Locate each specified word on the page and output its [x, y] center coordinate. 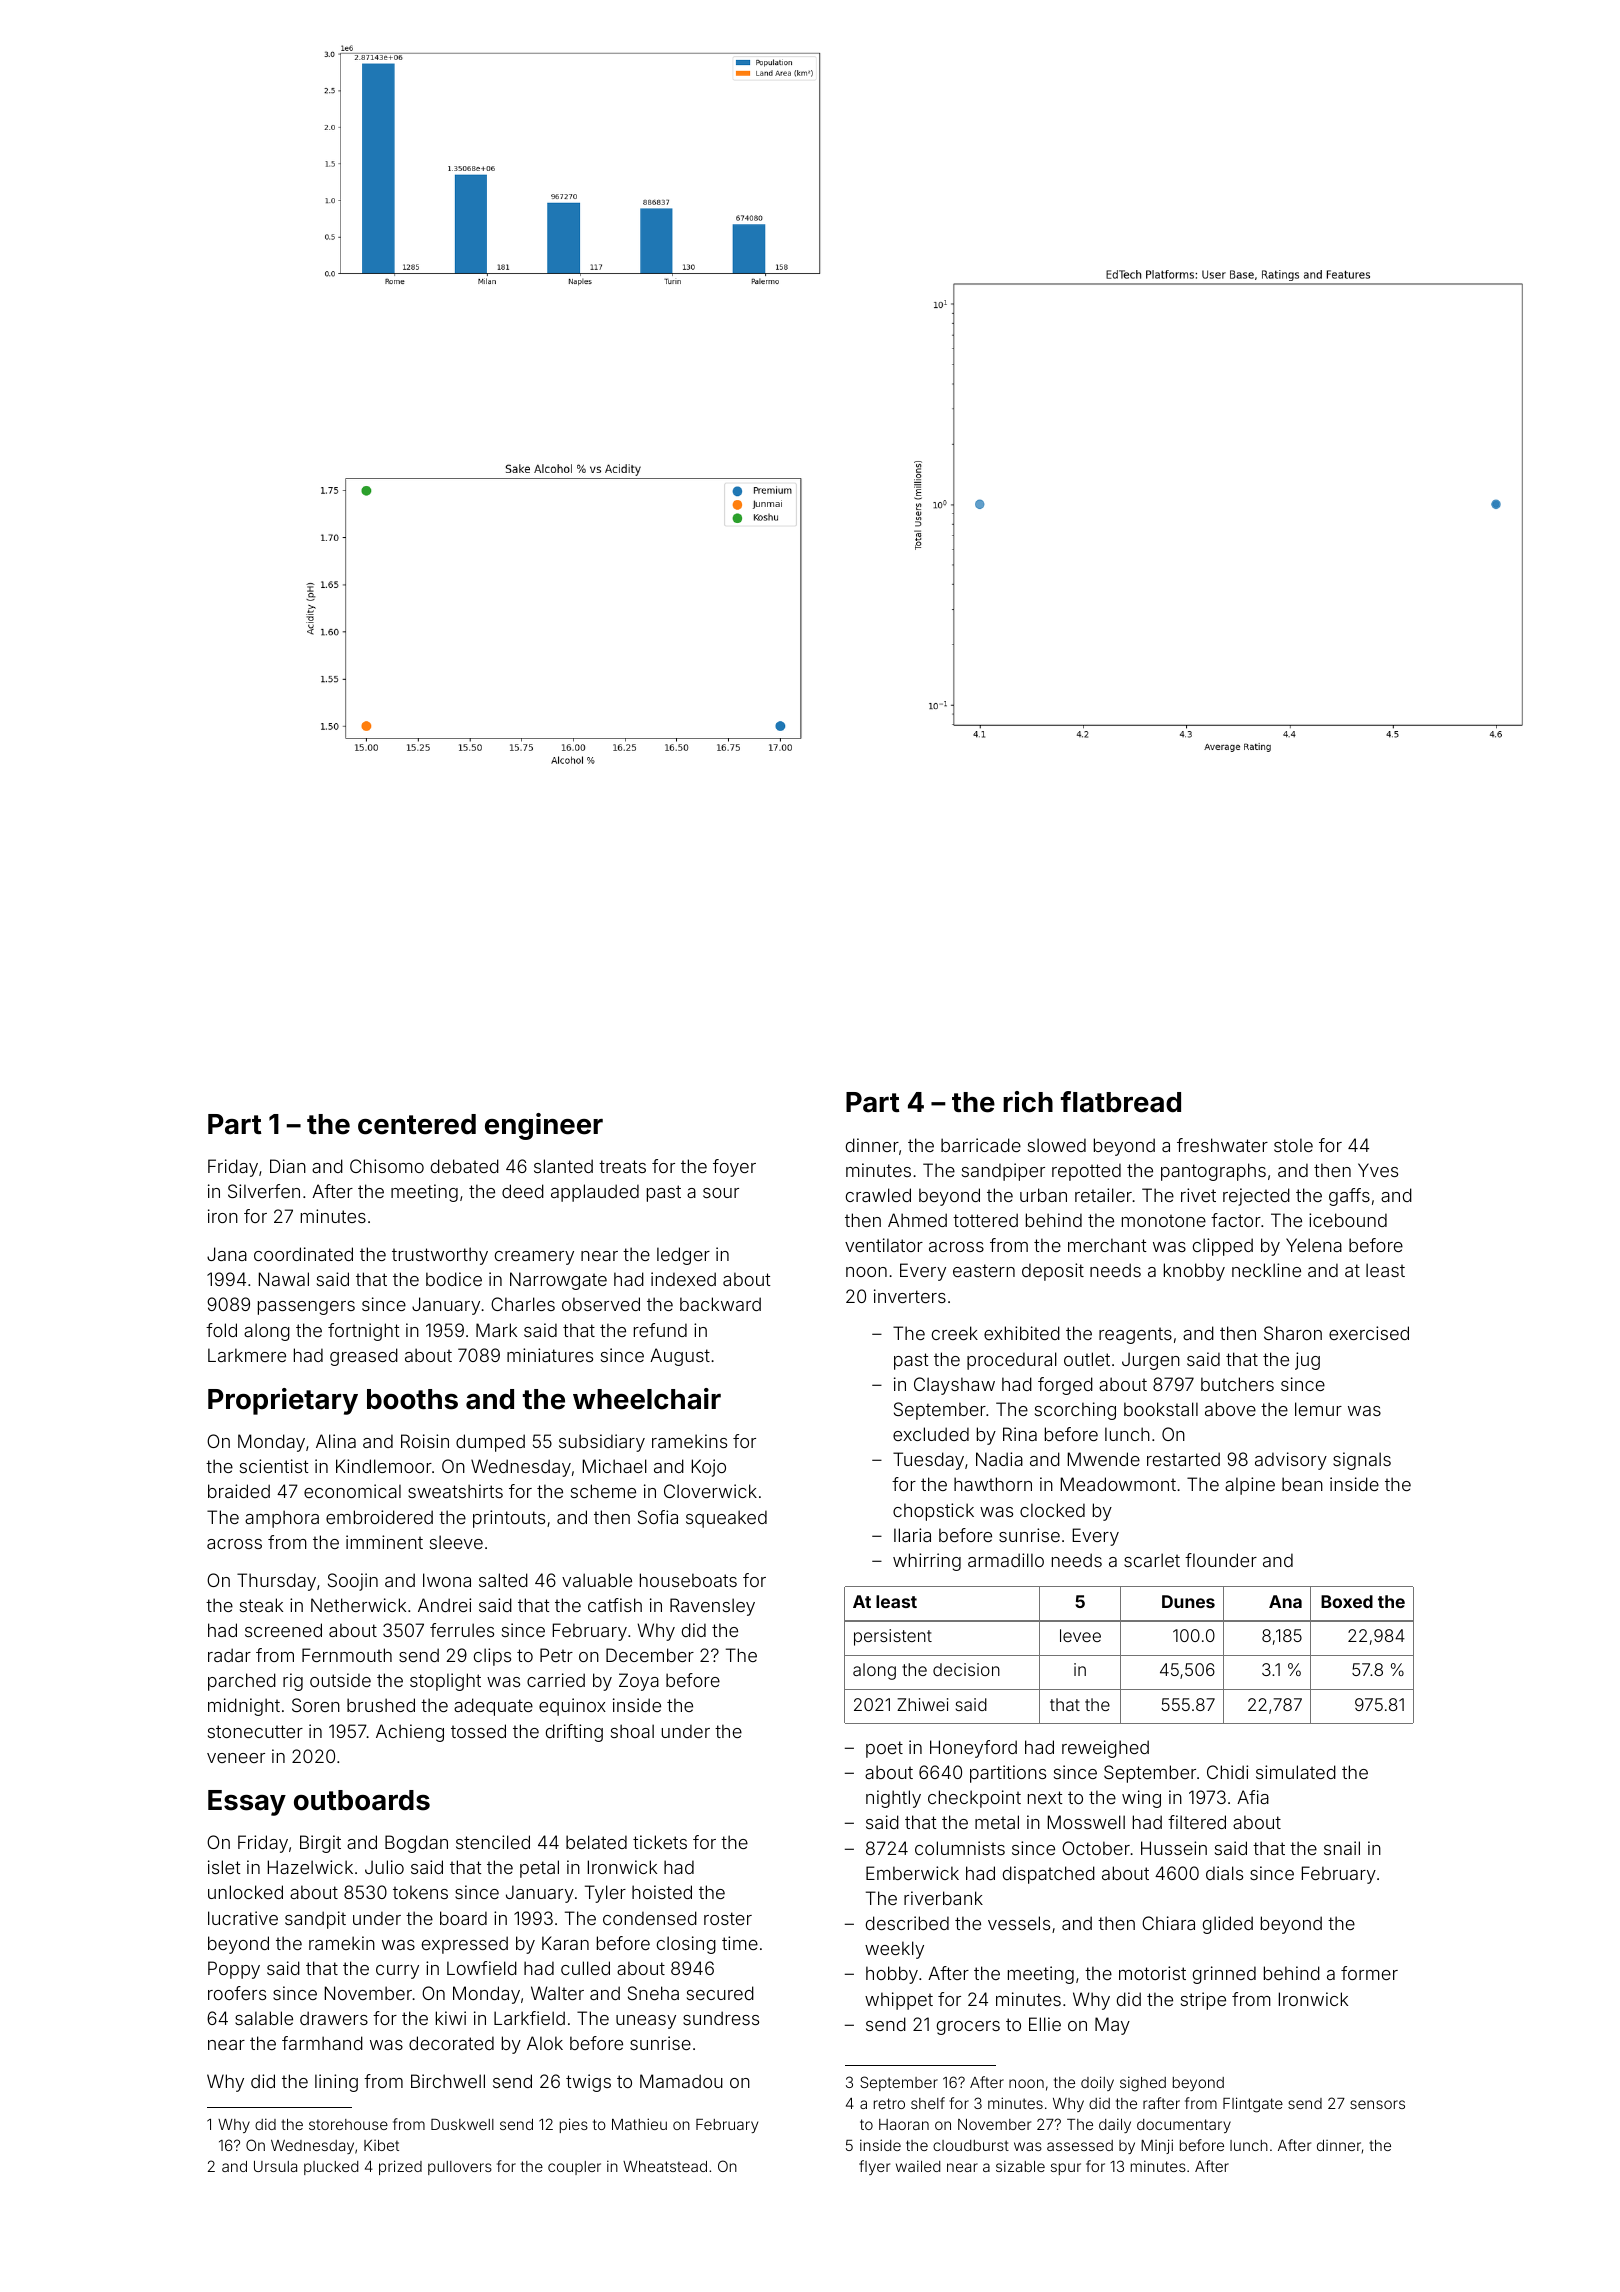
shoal [632, 1731]
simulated [1296, 1772]
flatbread [1121, 1102]
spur [1066, 2169]
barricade [981, 1145]
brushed [381, 1705]
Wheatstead [665, 2166]
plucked [331, 2168]
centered [417, 1124]
